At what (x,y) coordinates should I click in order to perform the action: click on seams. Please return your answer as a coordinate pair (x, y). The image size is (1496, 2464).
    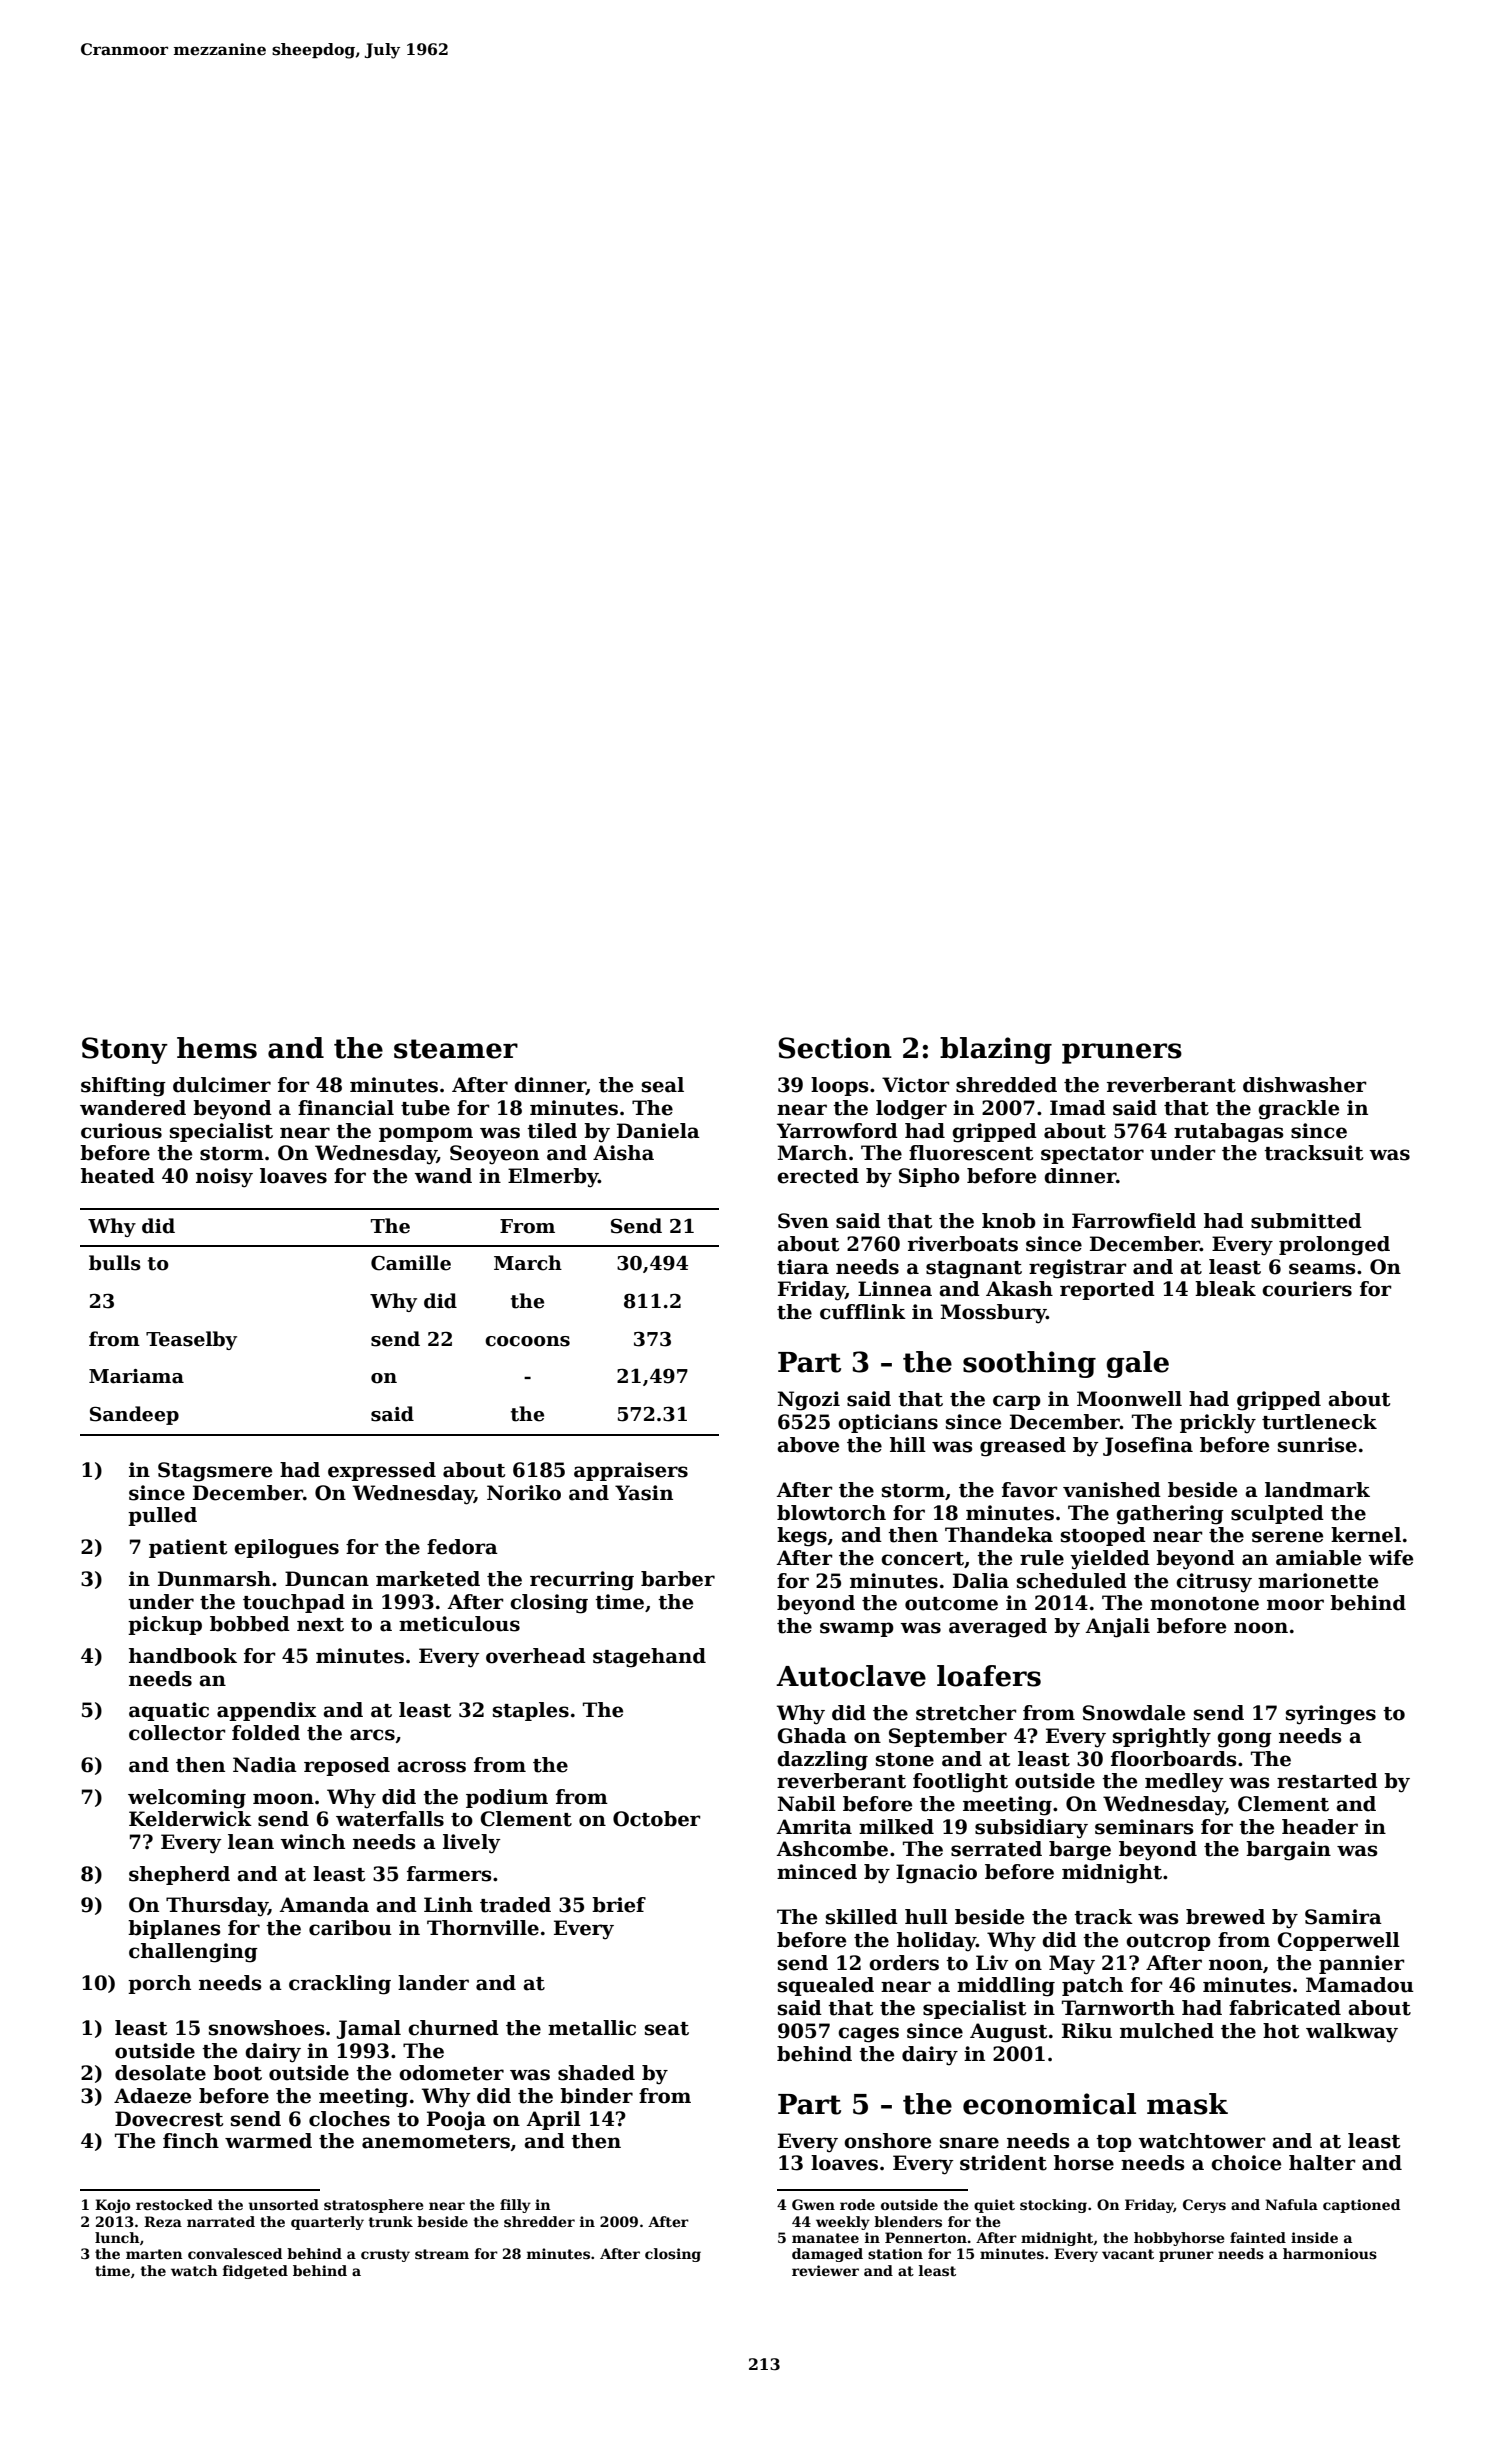
    Looking at the image, I should click on (1322, 1269).
